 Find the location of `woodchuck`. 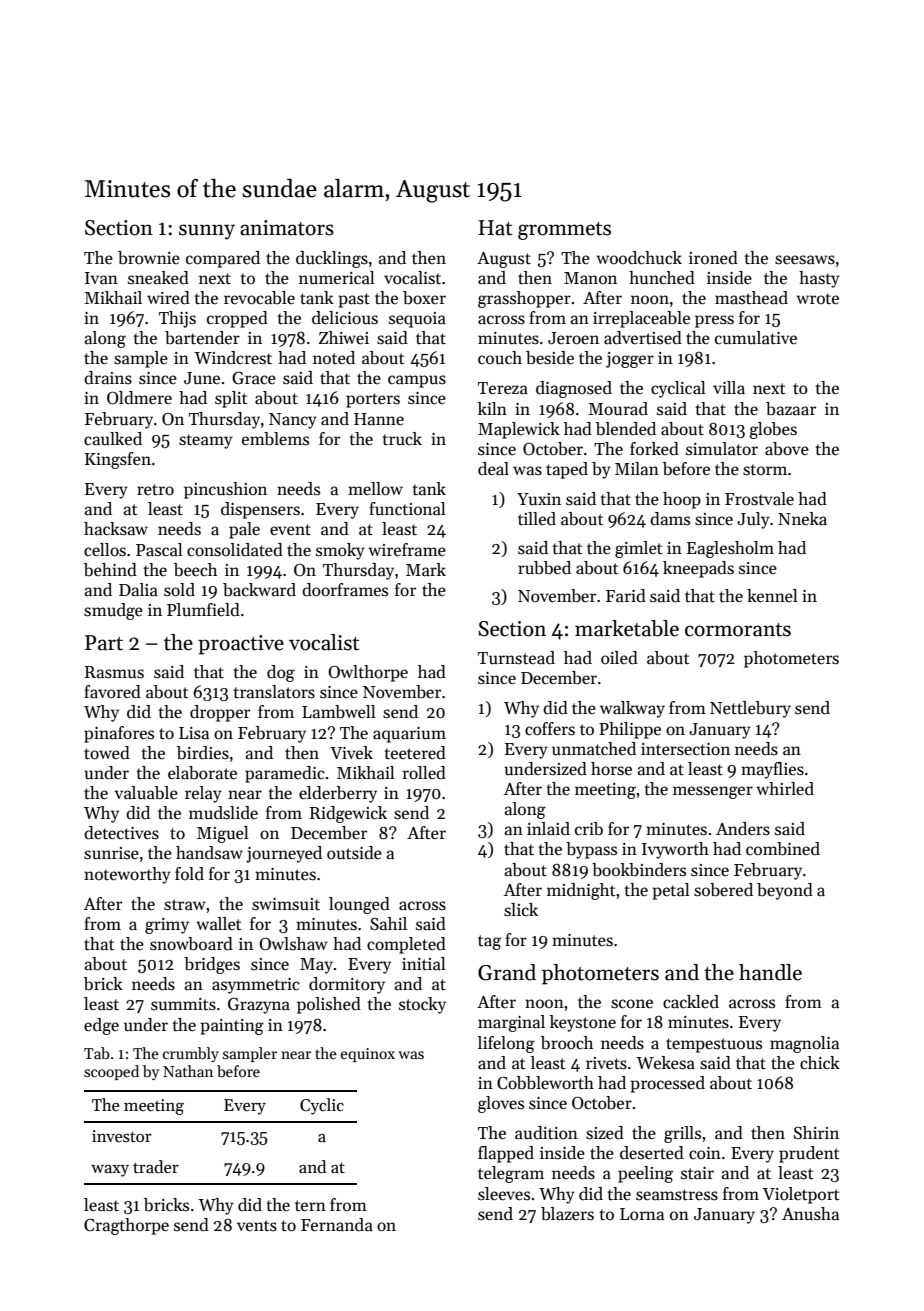

woodchuck is located at coordinates (639, 258).
